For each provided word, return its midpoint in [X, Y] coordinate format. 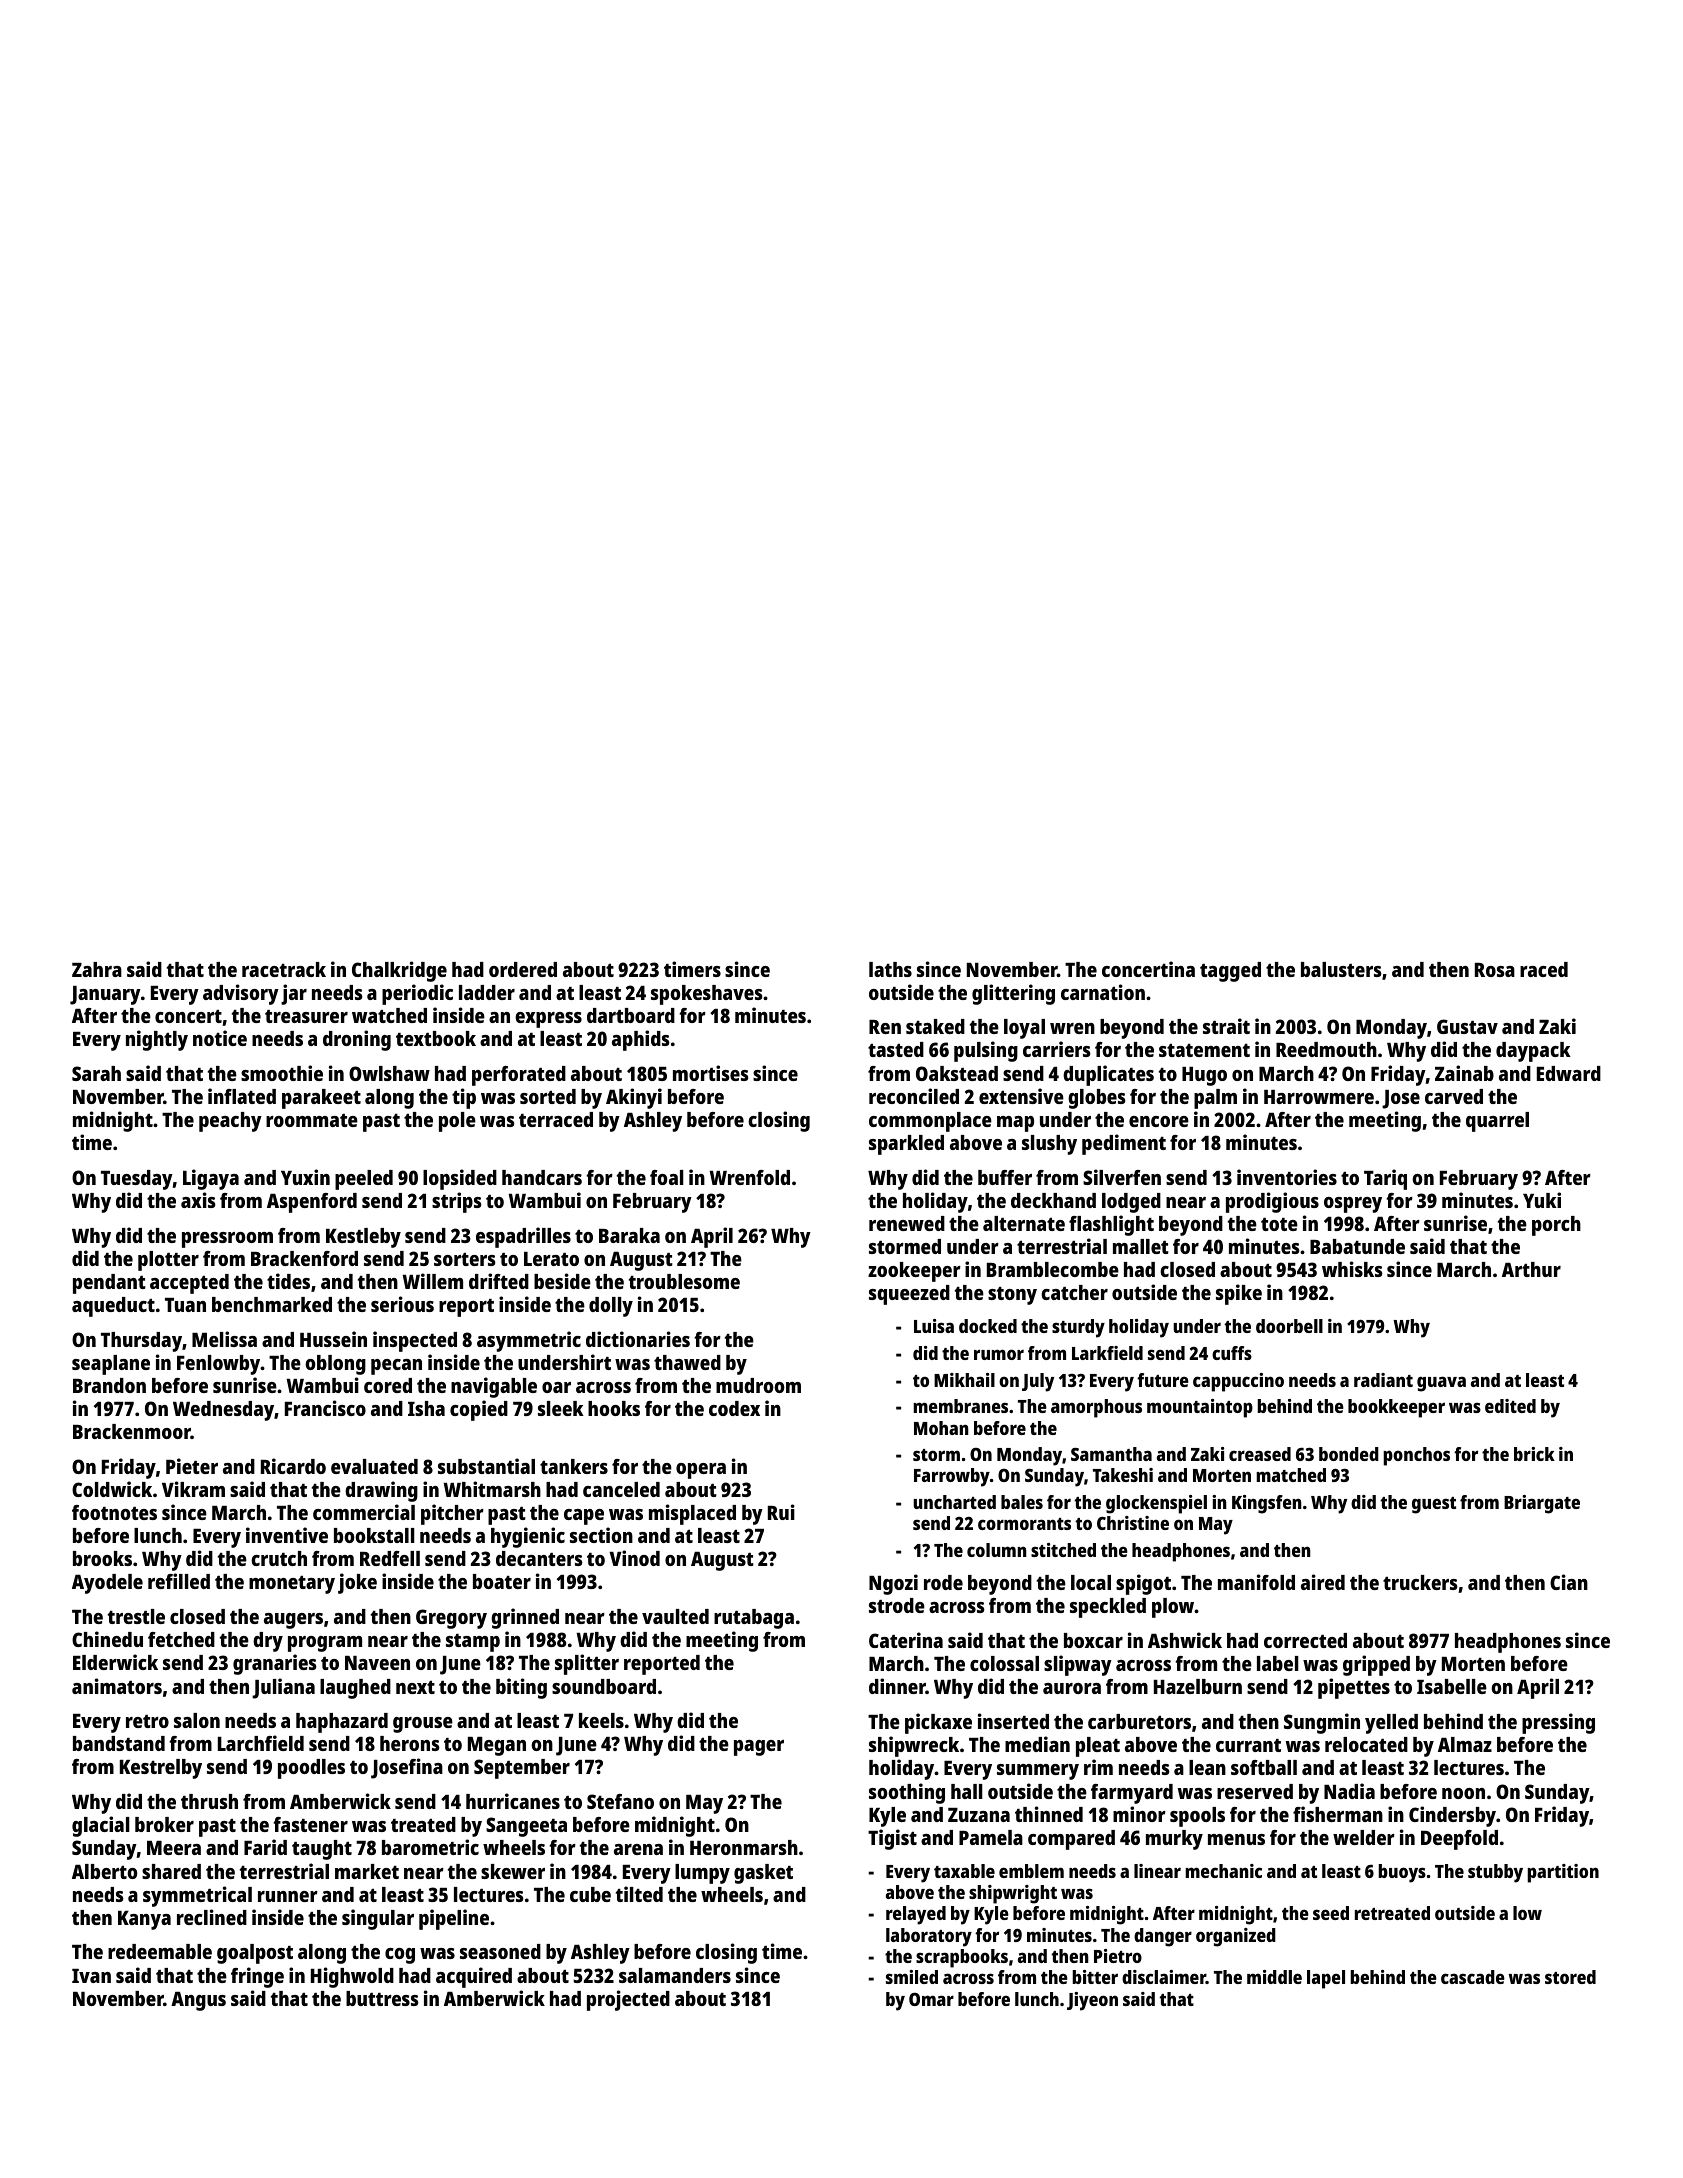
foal [667, 1177]
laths [890, 969]
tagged [1230, 972]
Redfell [390, 1558]
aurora [1072, 1688]
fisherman [1338, 1814]
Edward [1569, 1073]
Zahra [97, 969]
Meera [174, 1848]
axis [198, 1200]
